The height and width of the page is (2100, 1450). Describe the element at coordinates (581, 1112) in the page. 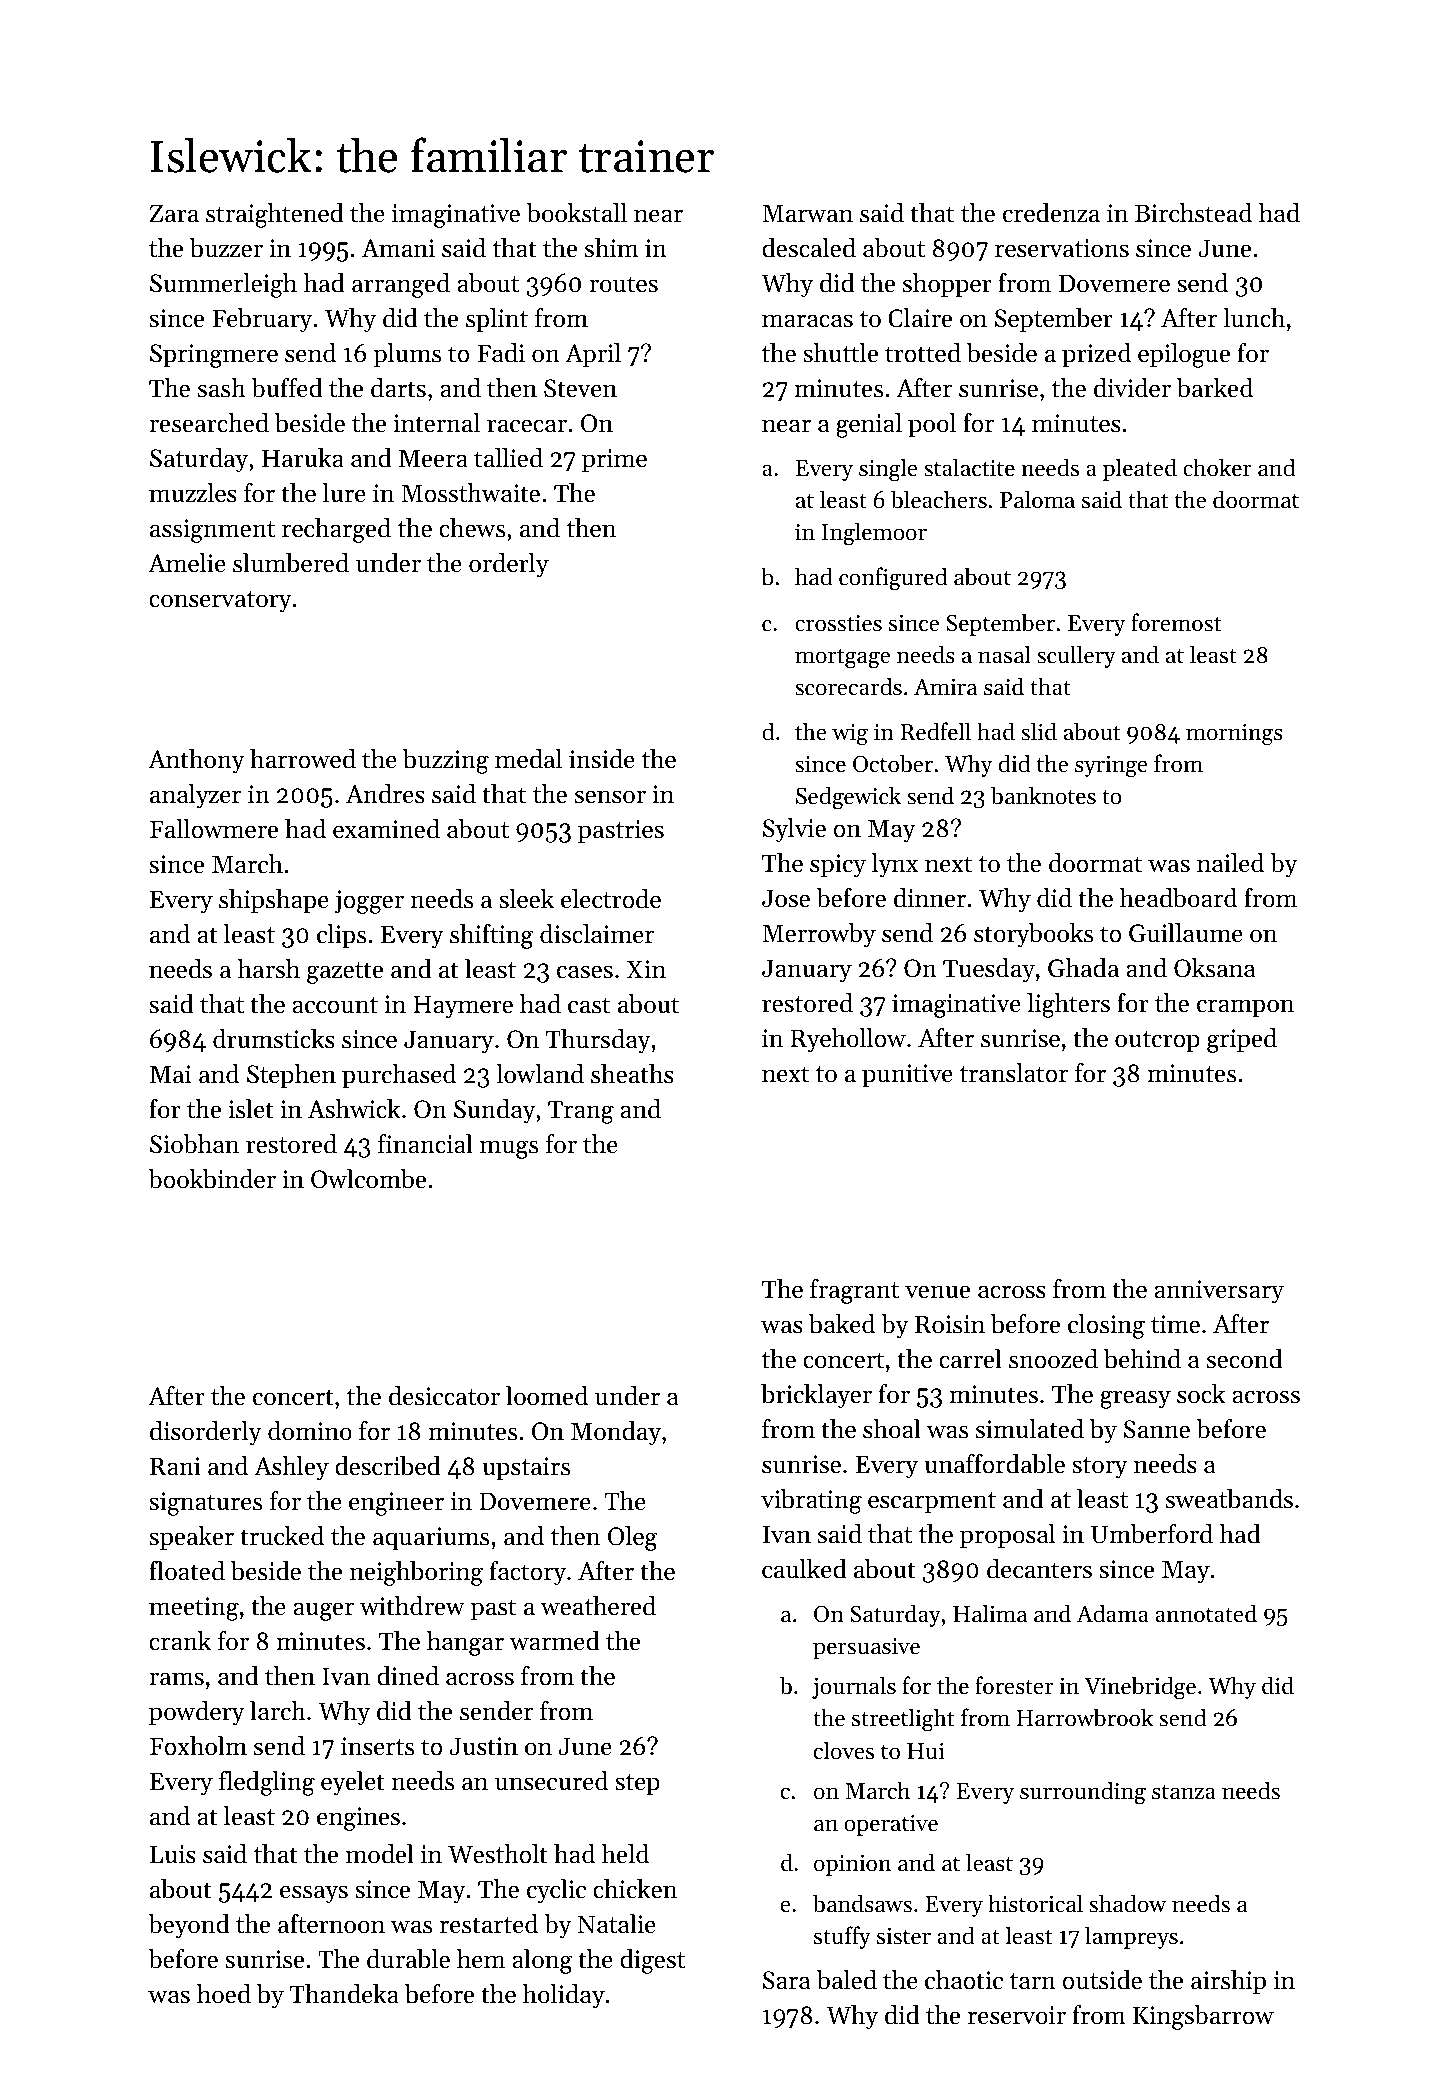

I see `Trang` at that location.
